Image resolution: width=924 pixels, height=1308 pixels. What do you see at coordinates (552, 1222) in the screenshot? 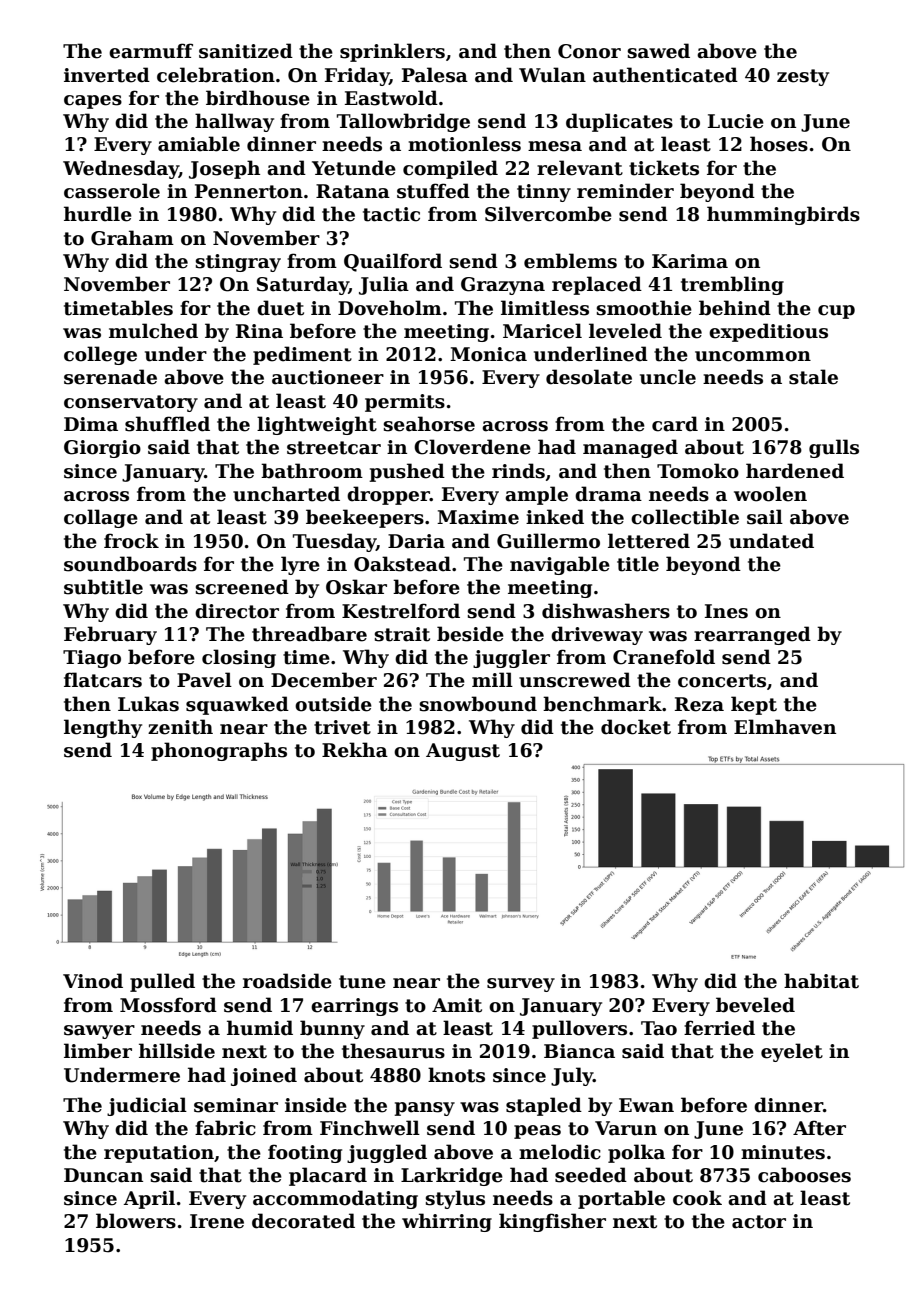
I see `kingfisher` at bounding box center [552, 1222].
